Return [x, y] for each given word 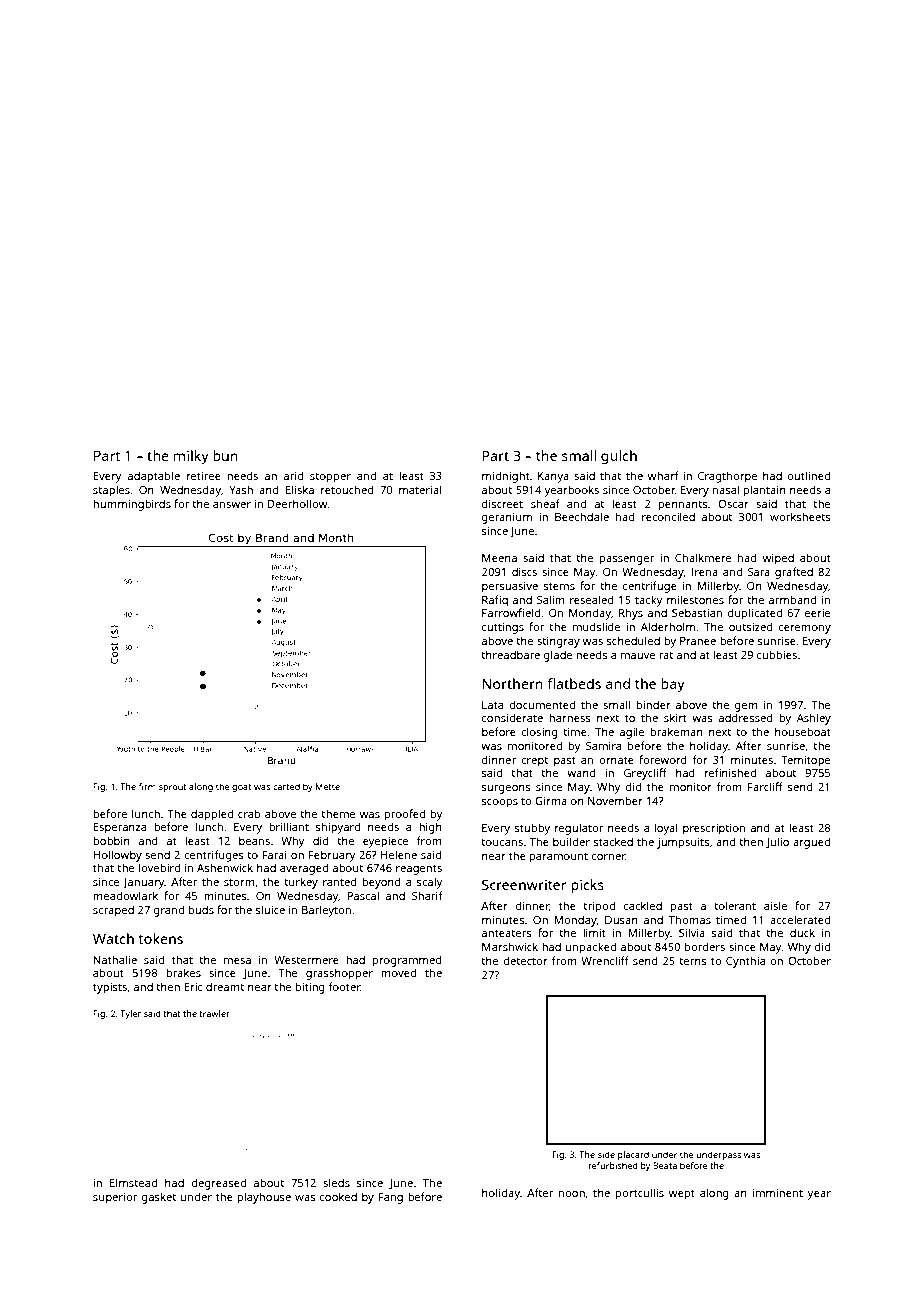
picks [587, 886]
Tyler [130, 1014]
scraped [113, 911]
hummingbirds [132, 505]
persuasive [510, 587]
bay [673, 685]
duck [802, 932]
